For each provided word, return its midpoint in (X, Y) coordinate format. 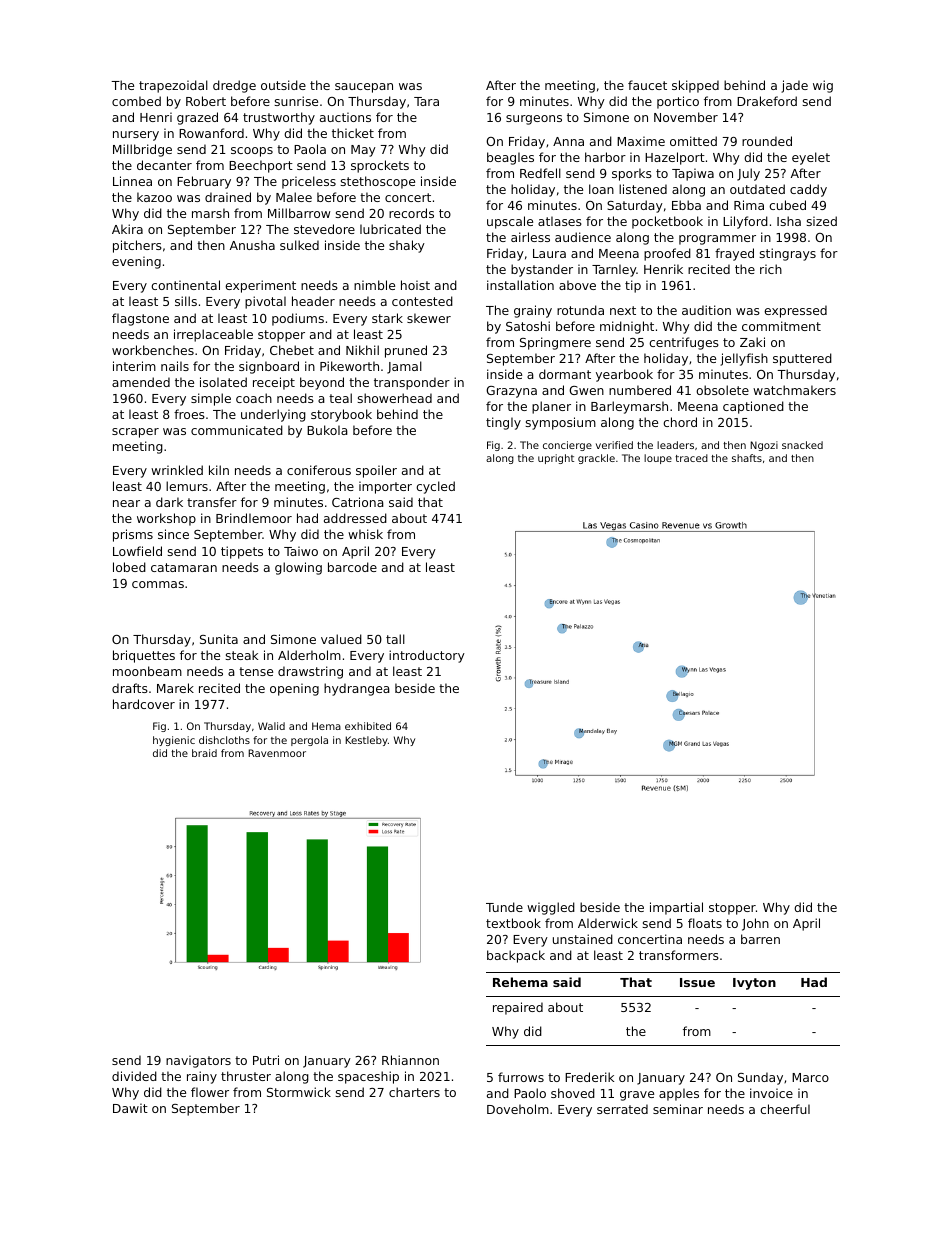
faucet (647, 85)
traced (691, 458)
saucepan (364, 88)
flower (210, 1092)
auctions (345, 117)
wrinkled (177, 470)
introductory (427, 656)
